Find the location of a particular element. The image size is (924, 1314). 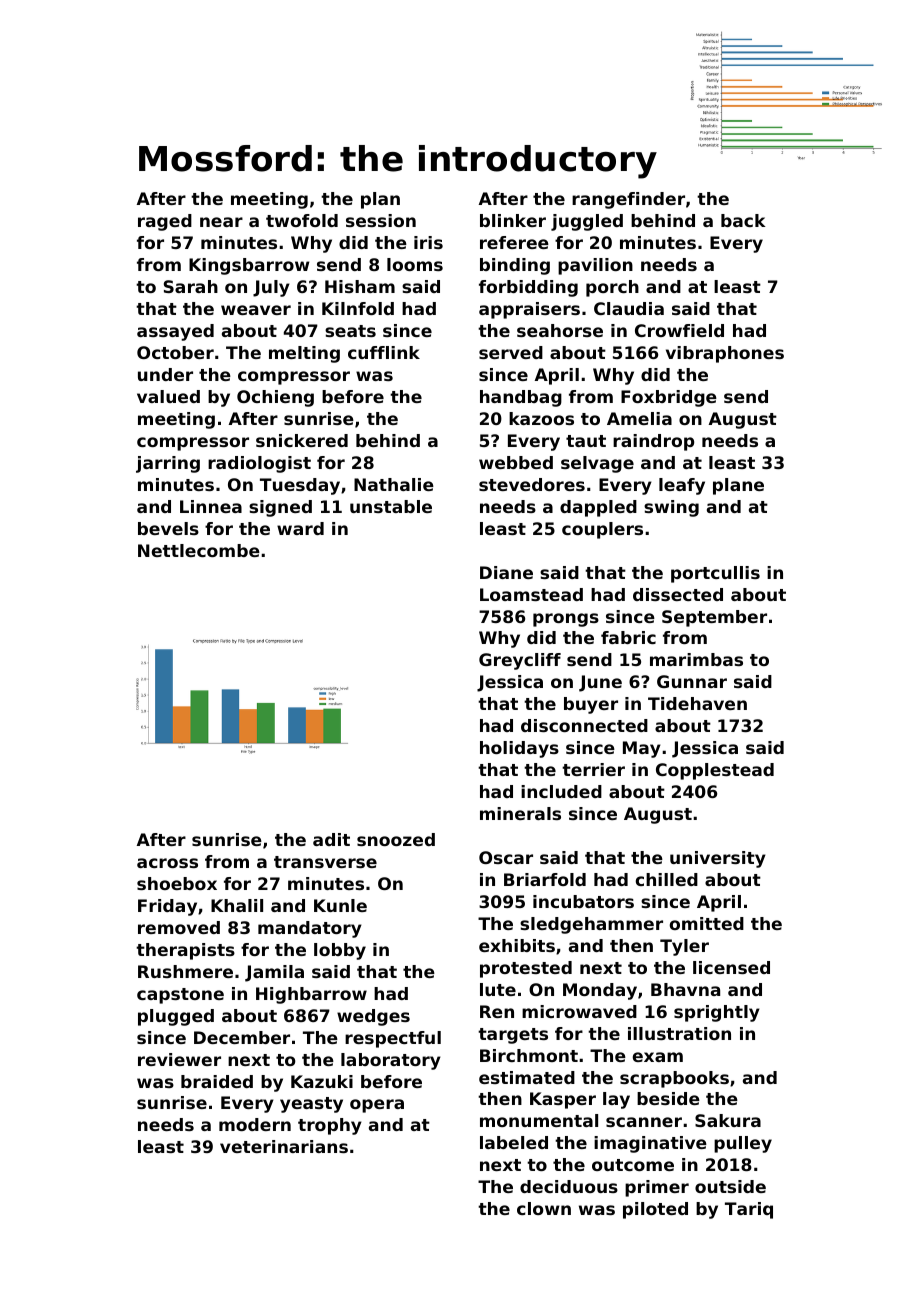

Nettlecombe is located at coordinates (199, 550).
